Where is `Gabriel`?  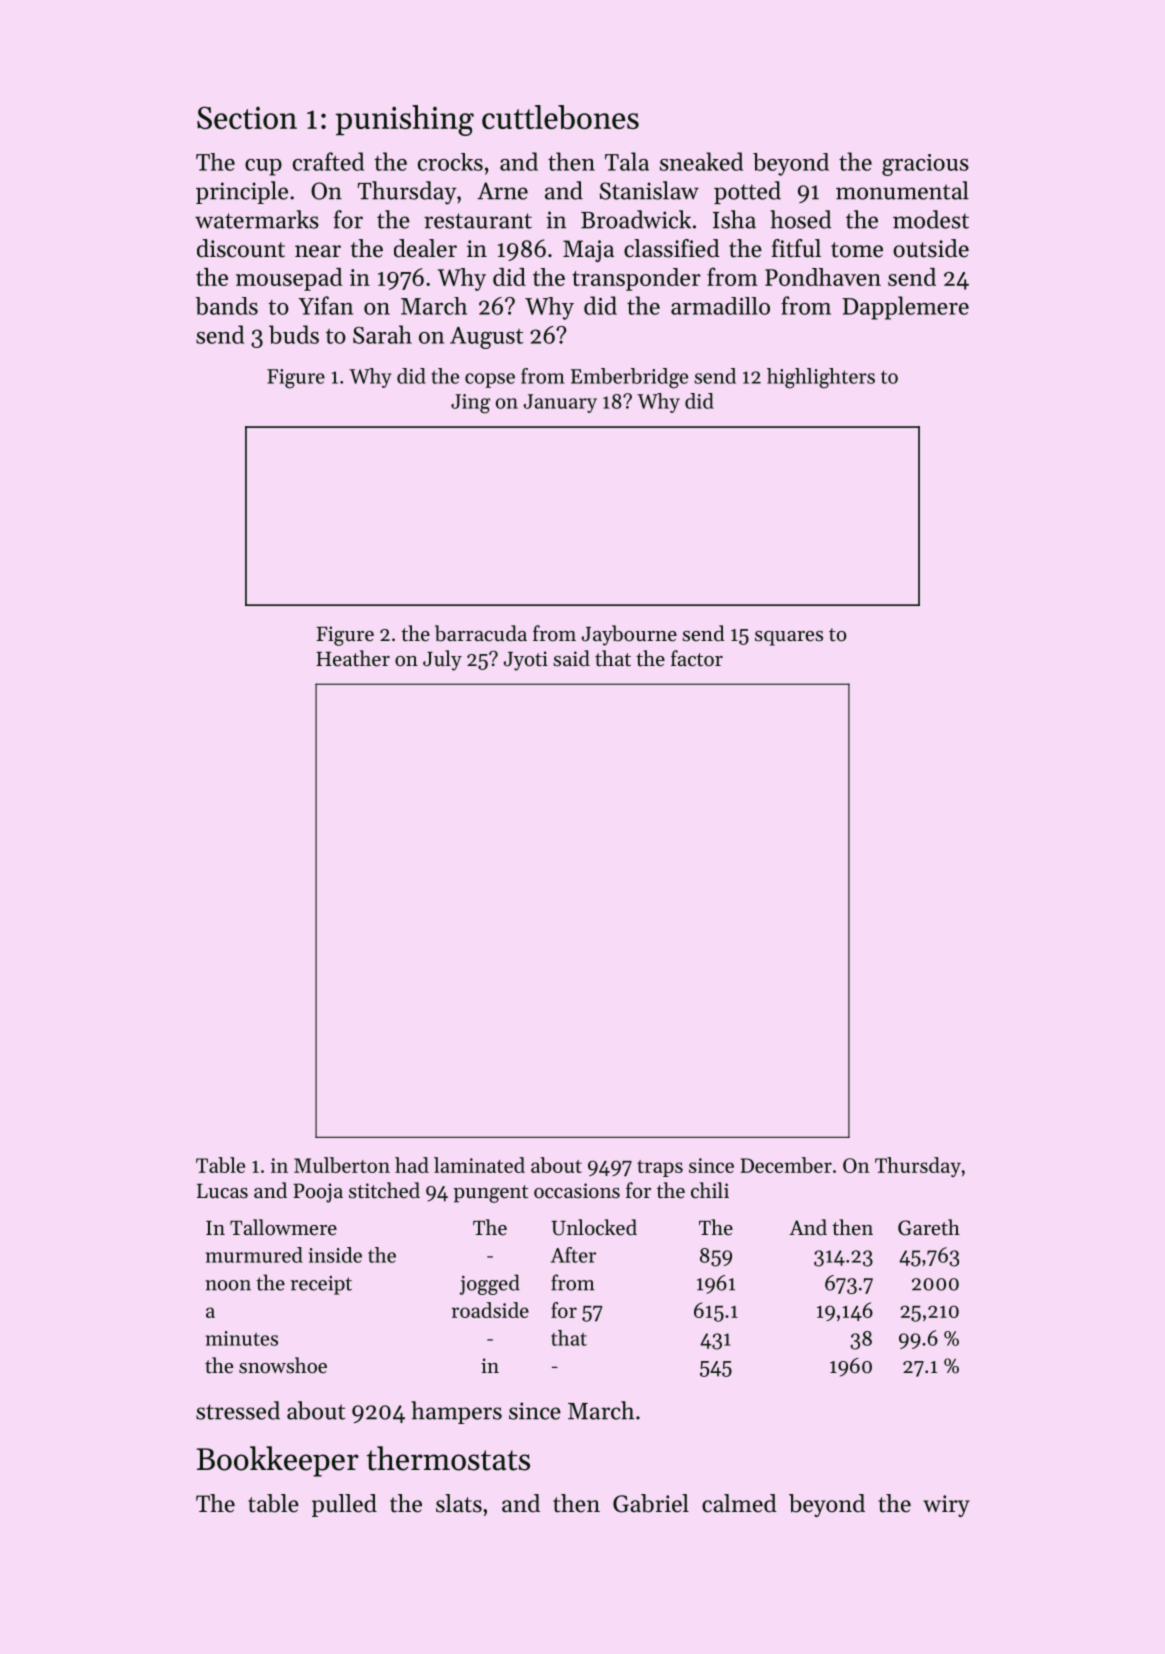
Gabriel is located at coordinates (651, 1503).
